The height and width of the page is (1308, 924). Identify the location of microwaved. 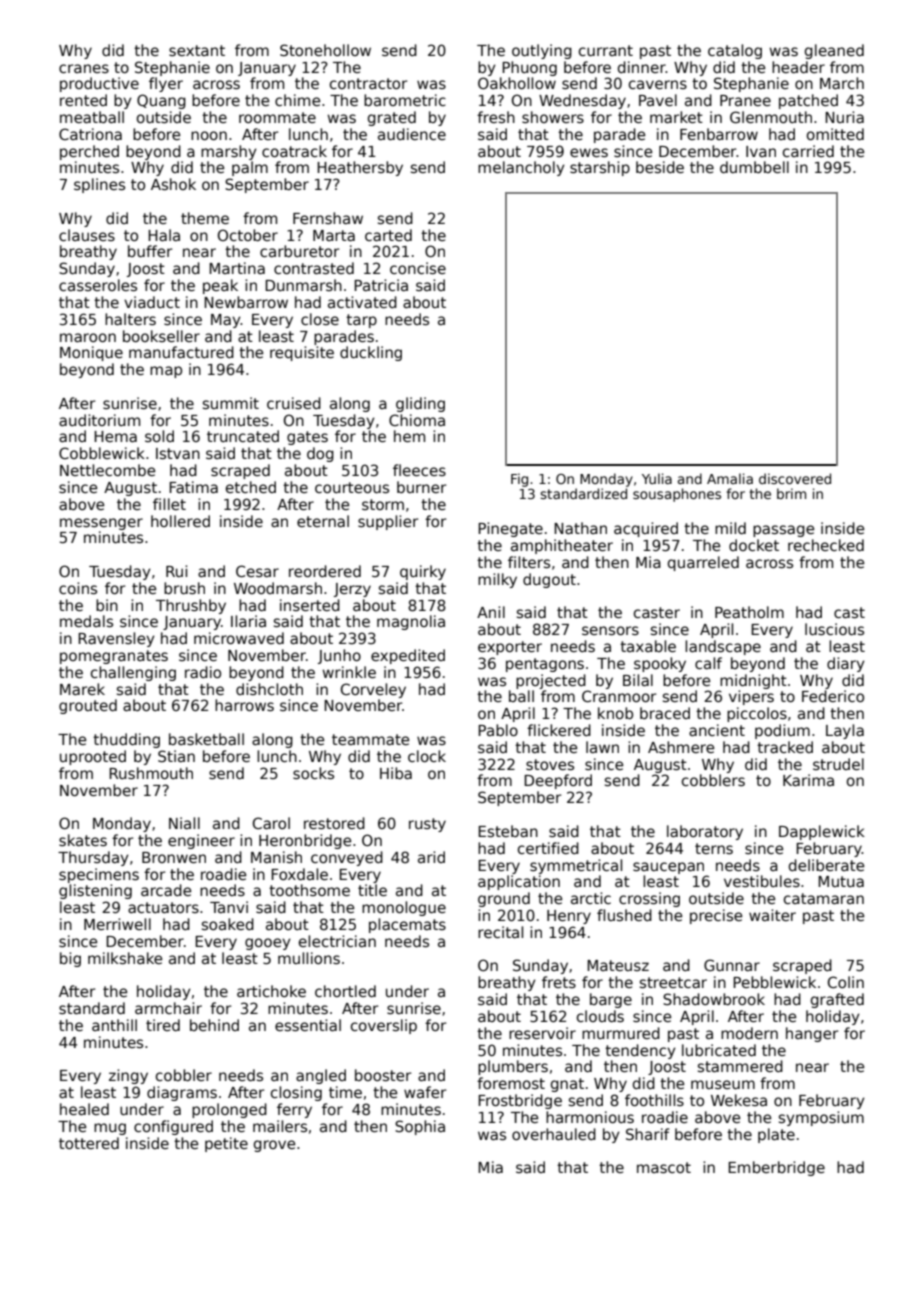
(239, 638).
